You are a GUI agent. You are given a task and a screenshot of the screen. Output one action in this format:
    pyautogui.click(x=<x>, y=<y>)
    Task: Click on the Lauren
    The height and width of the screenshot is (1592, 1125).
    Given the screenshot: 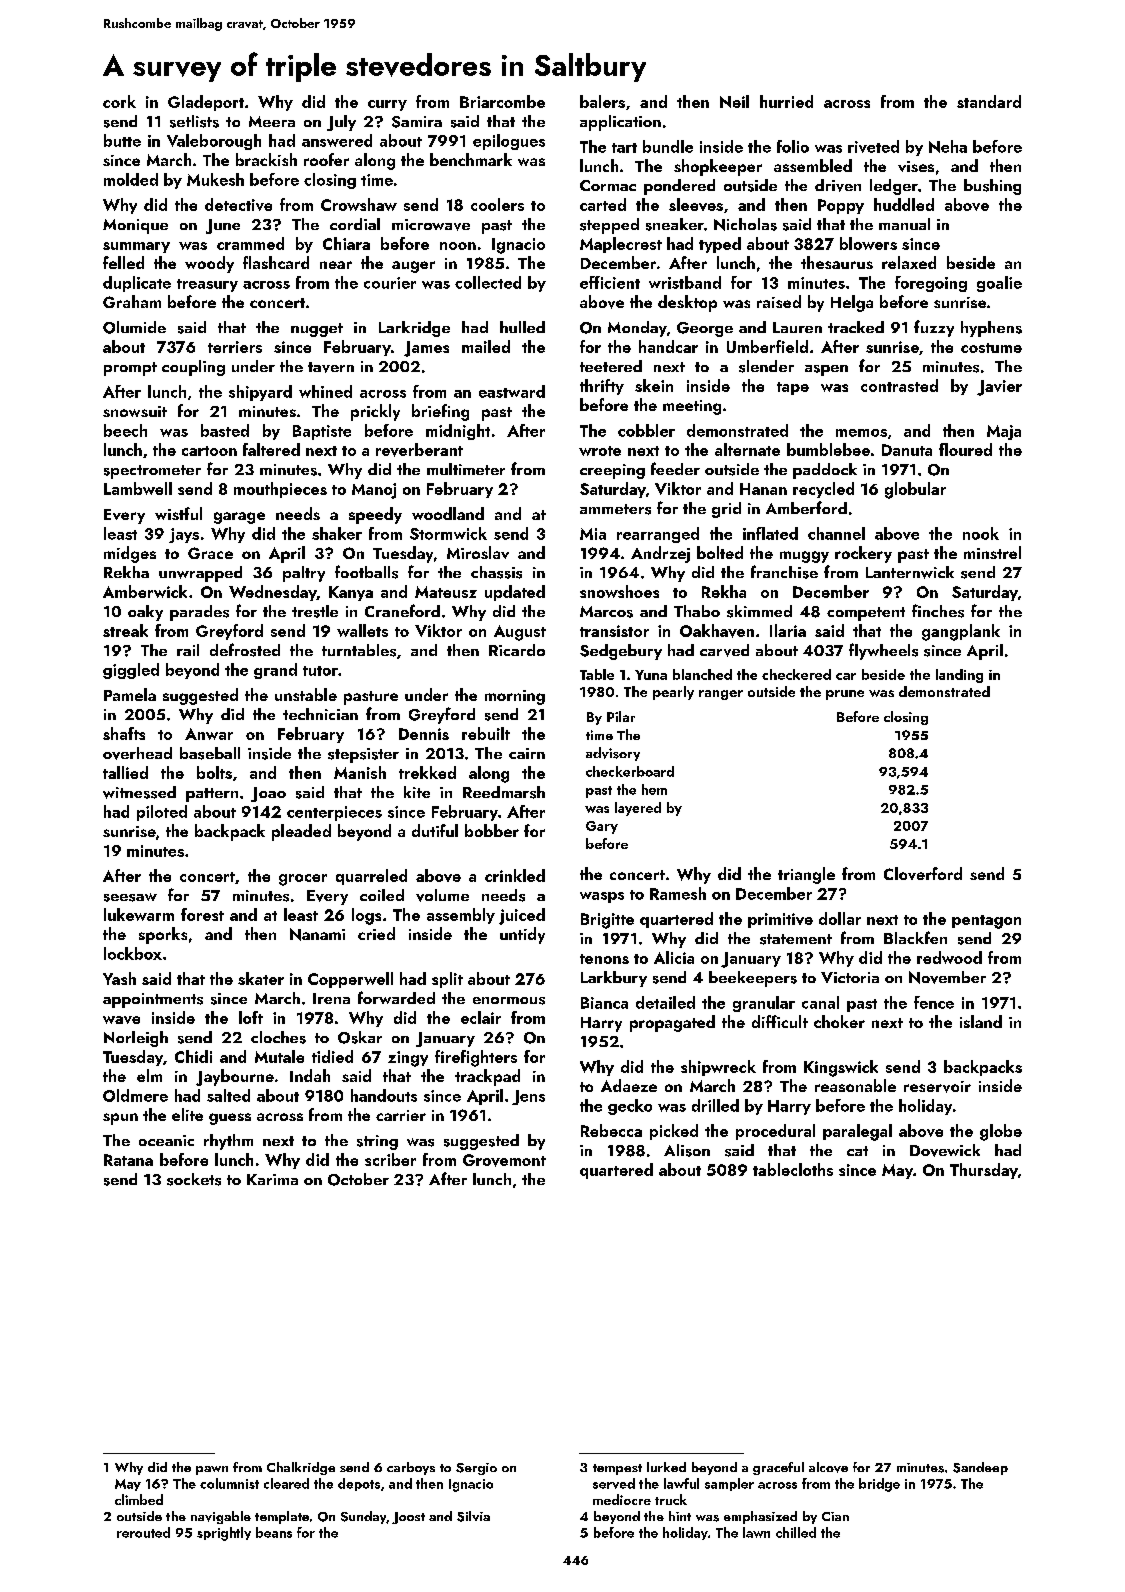 What is the action you would take?
    pyautogui.click(x=797, y=327)
